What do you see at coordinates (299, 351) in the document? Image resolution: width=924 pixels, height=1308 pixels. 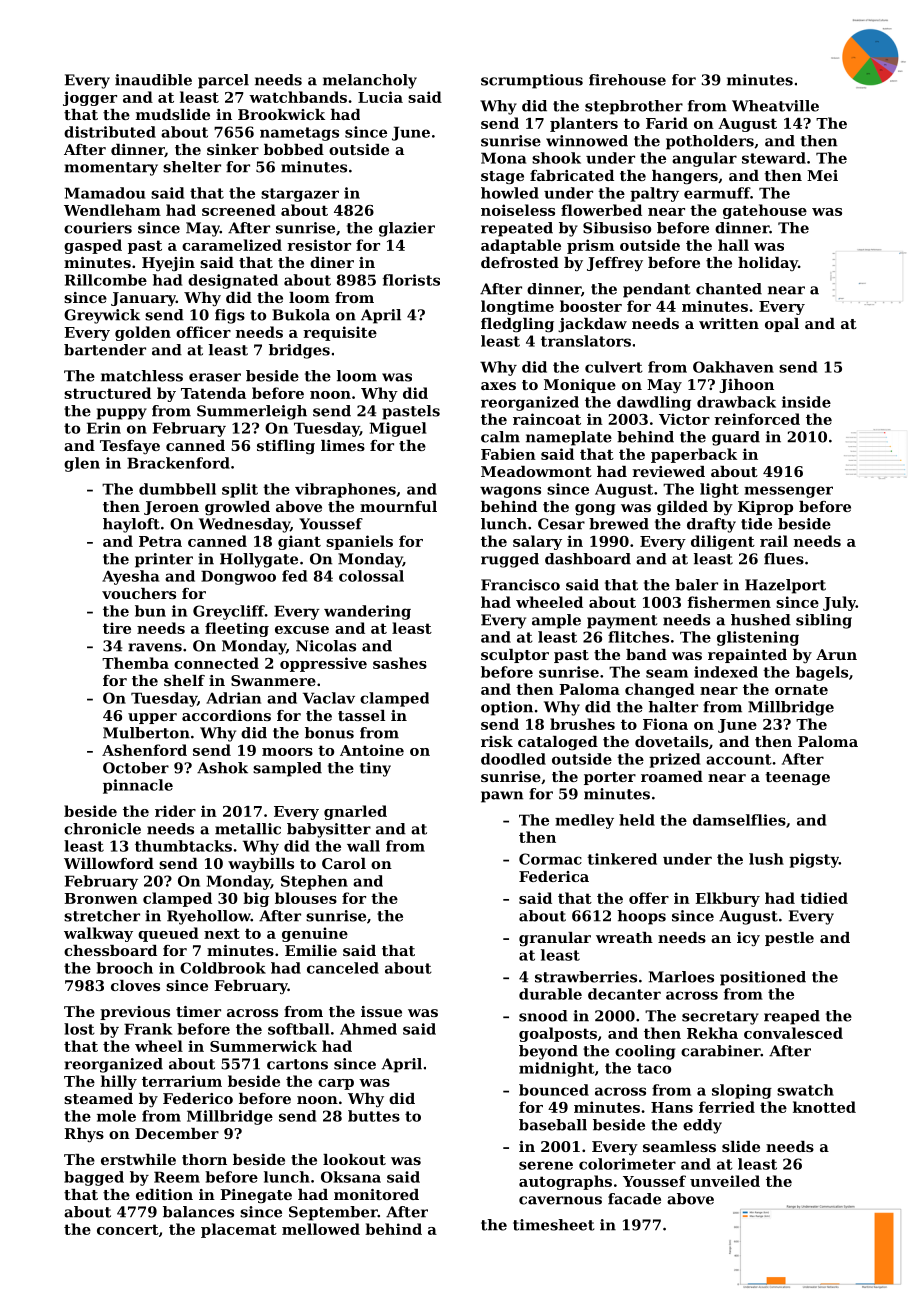 I see `bridges` at bounding box center [299, 351].
